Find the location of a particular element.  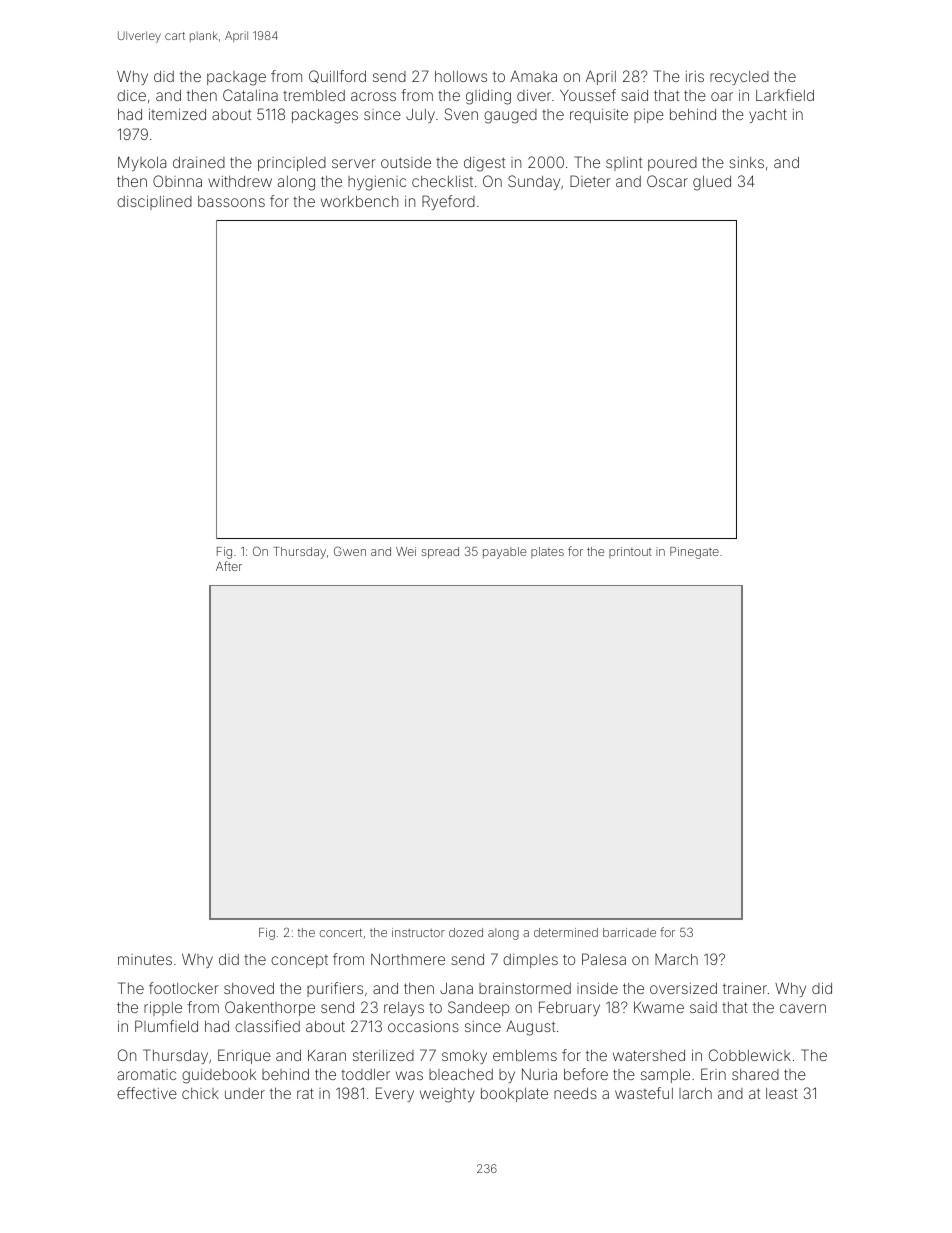

After is located at coordinates (229, 566).
